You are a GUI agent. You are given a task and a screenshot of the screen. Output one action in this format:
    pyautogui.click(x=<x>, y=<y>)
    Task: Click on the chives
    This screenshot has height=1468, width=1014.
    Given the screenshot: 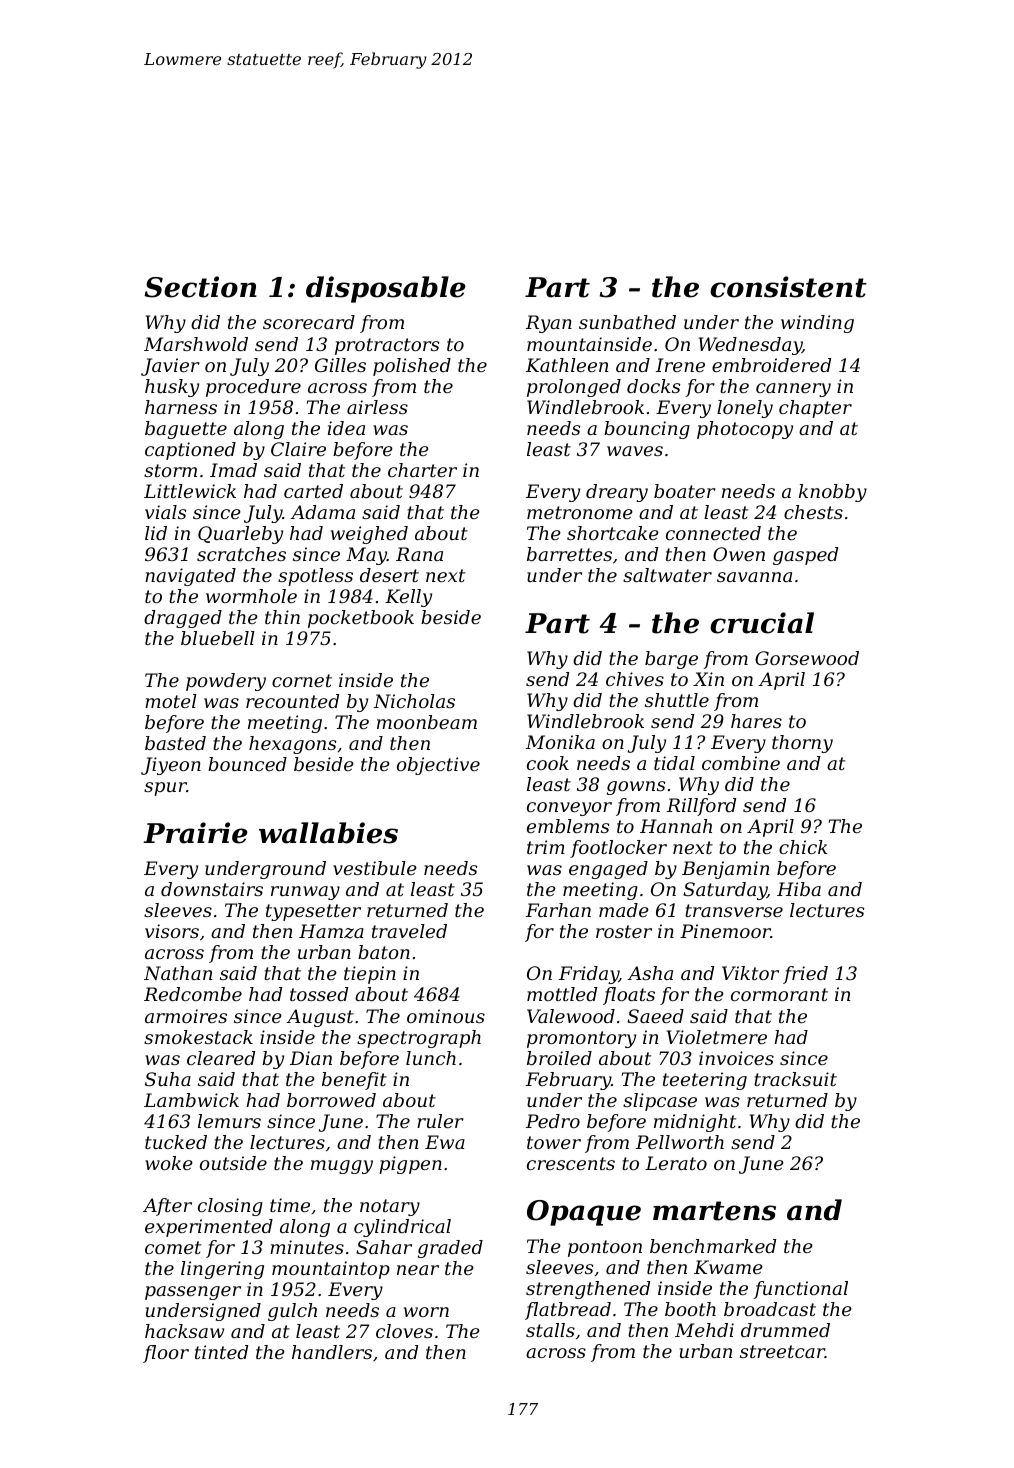 What is the action you would take?
    pyautogui.click(x=635, y=679)
